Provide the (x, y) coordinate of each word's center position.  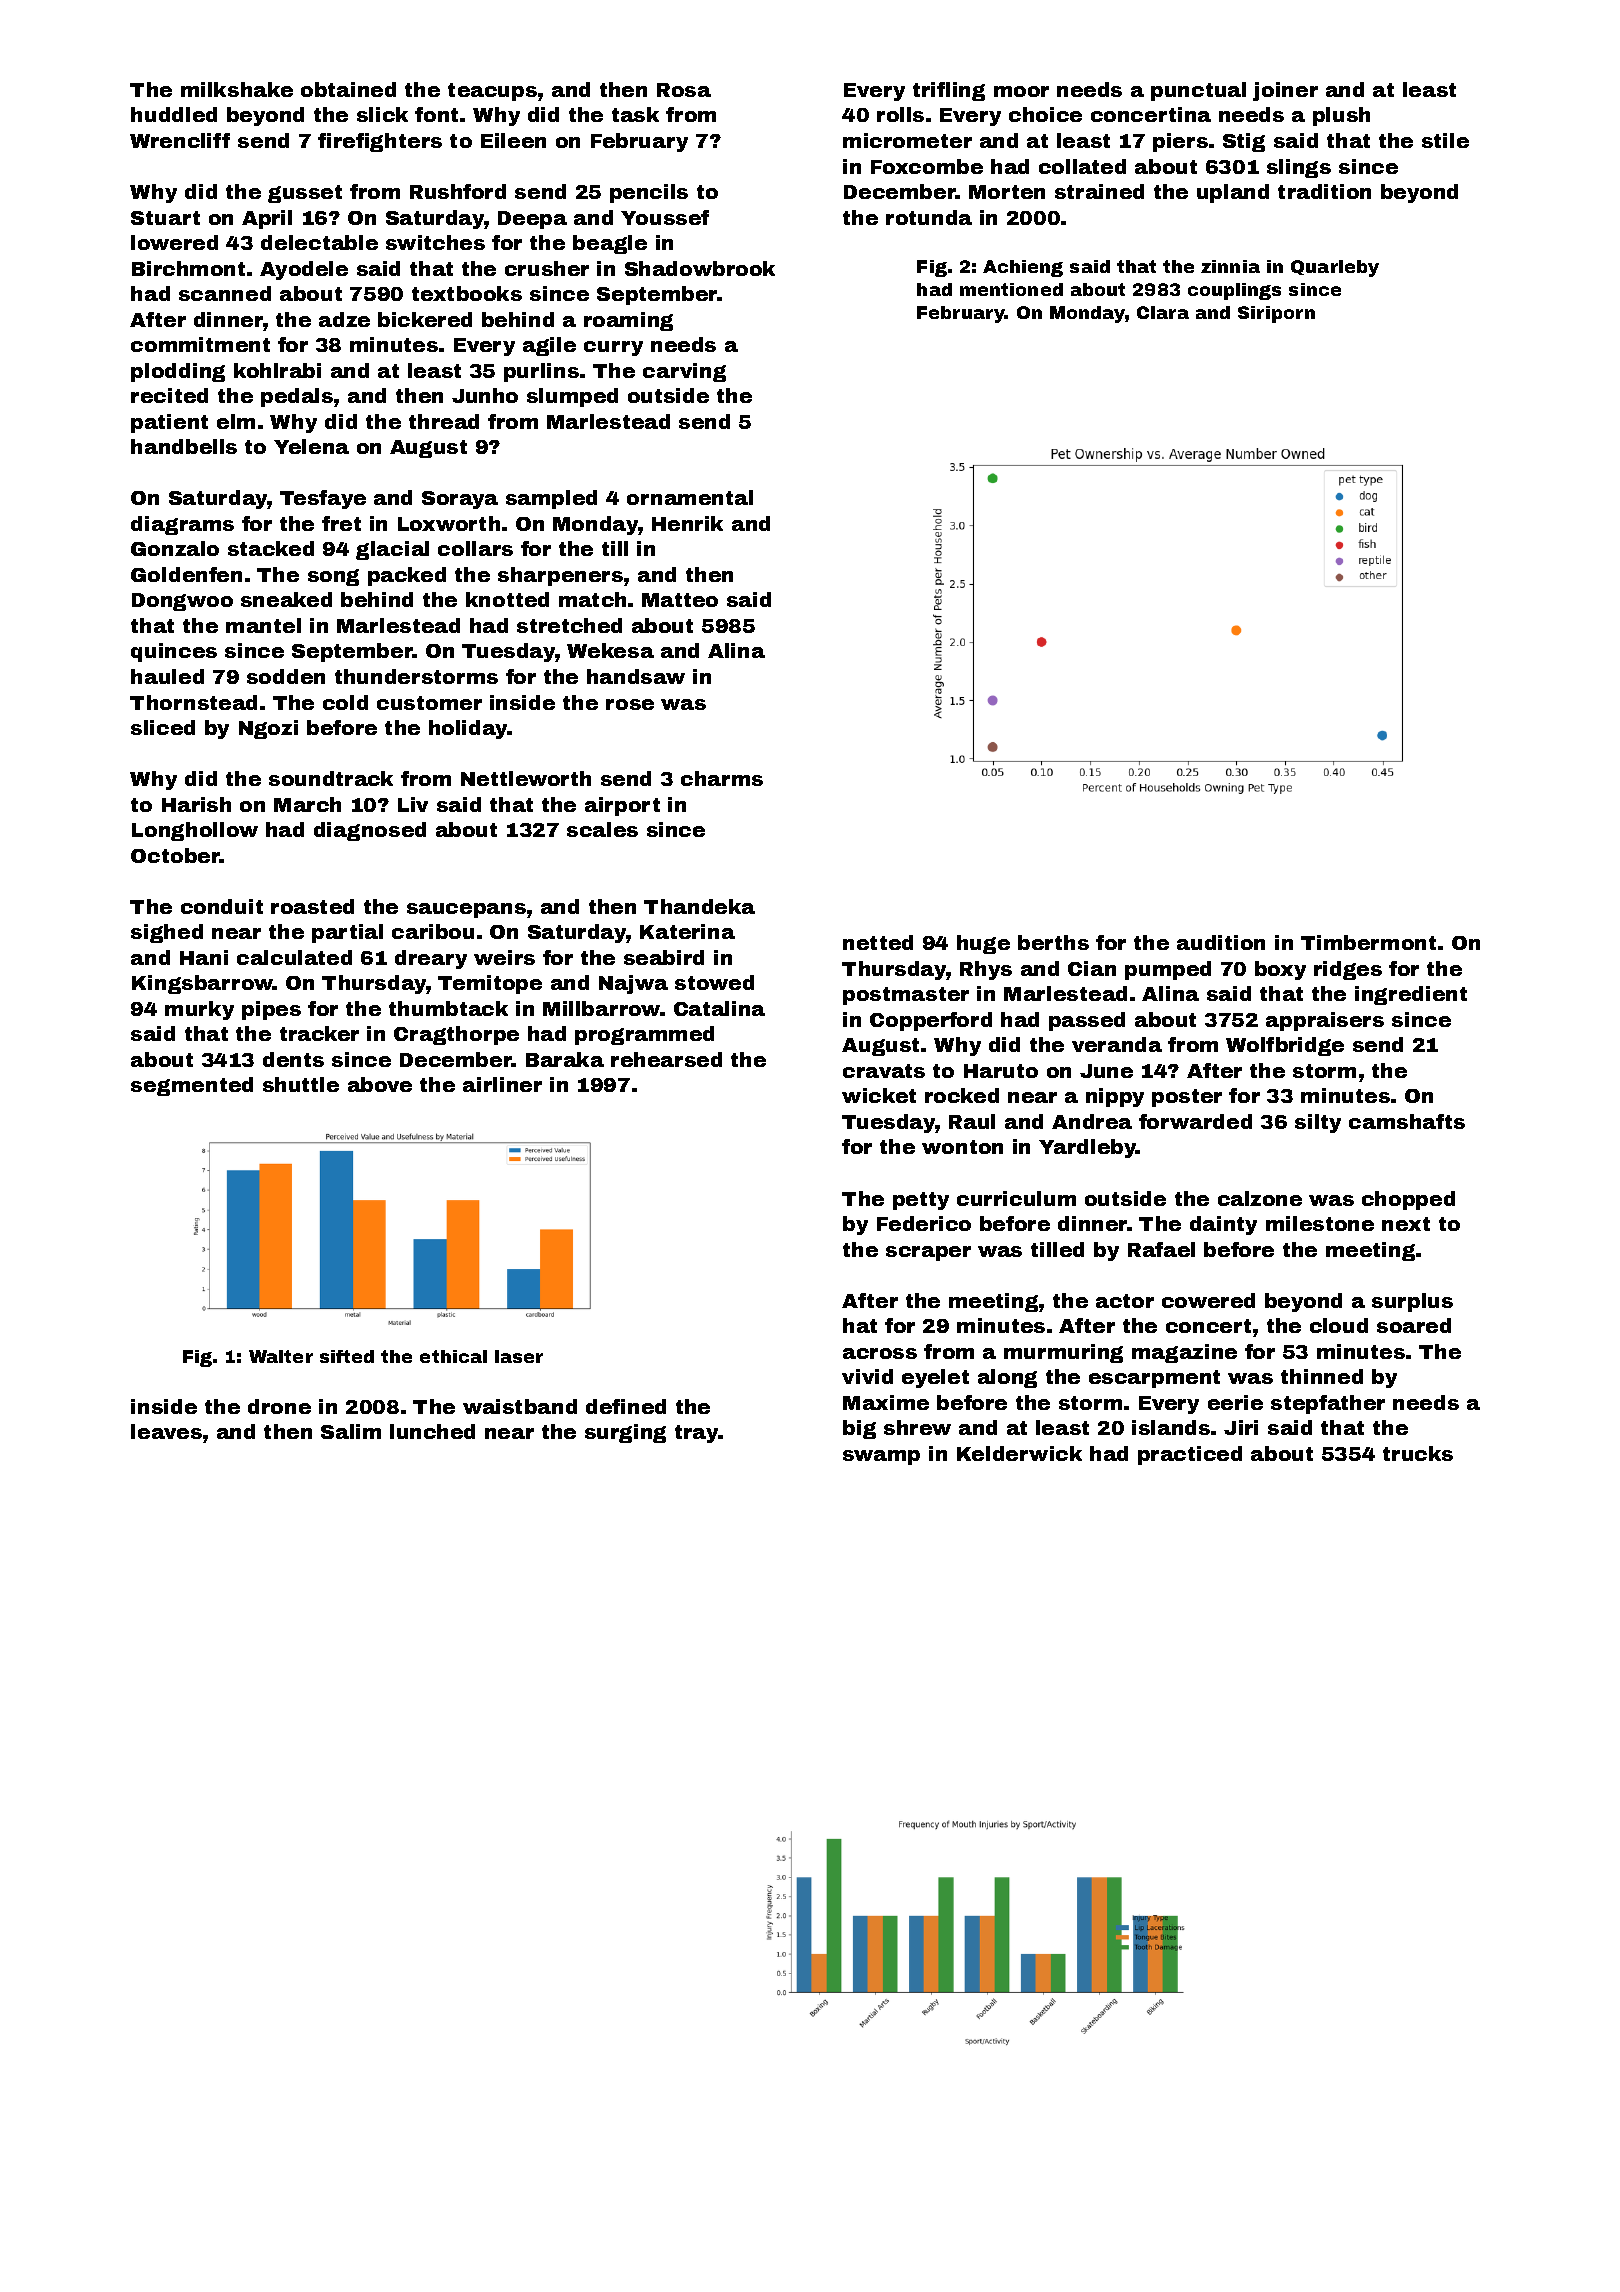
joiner (1285, 91)
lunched (432, 1431)
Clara (1163, 312)
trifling (949, 91)
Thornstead (193, 702)
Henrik (687, 523)
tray (697, 1434)
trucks (1418, 1453)
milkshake (237, 89)
